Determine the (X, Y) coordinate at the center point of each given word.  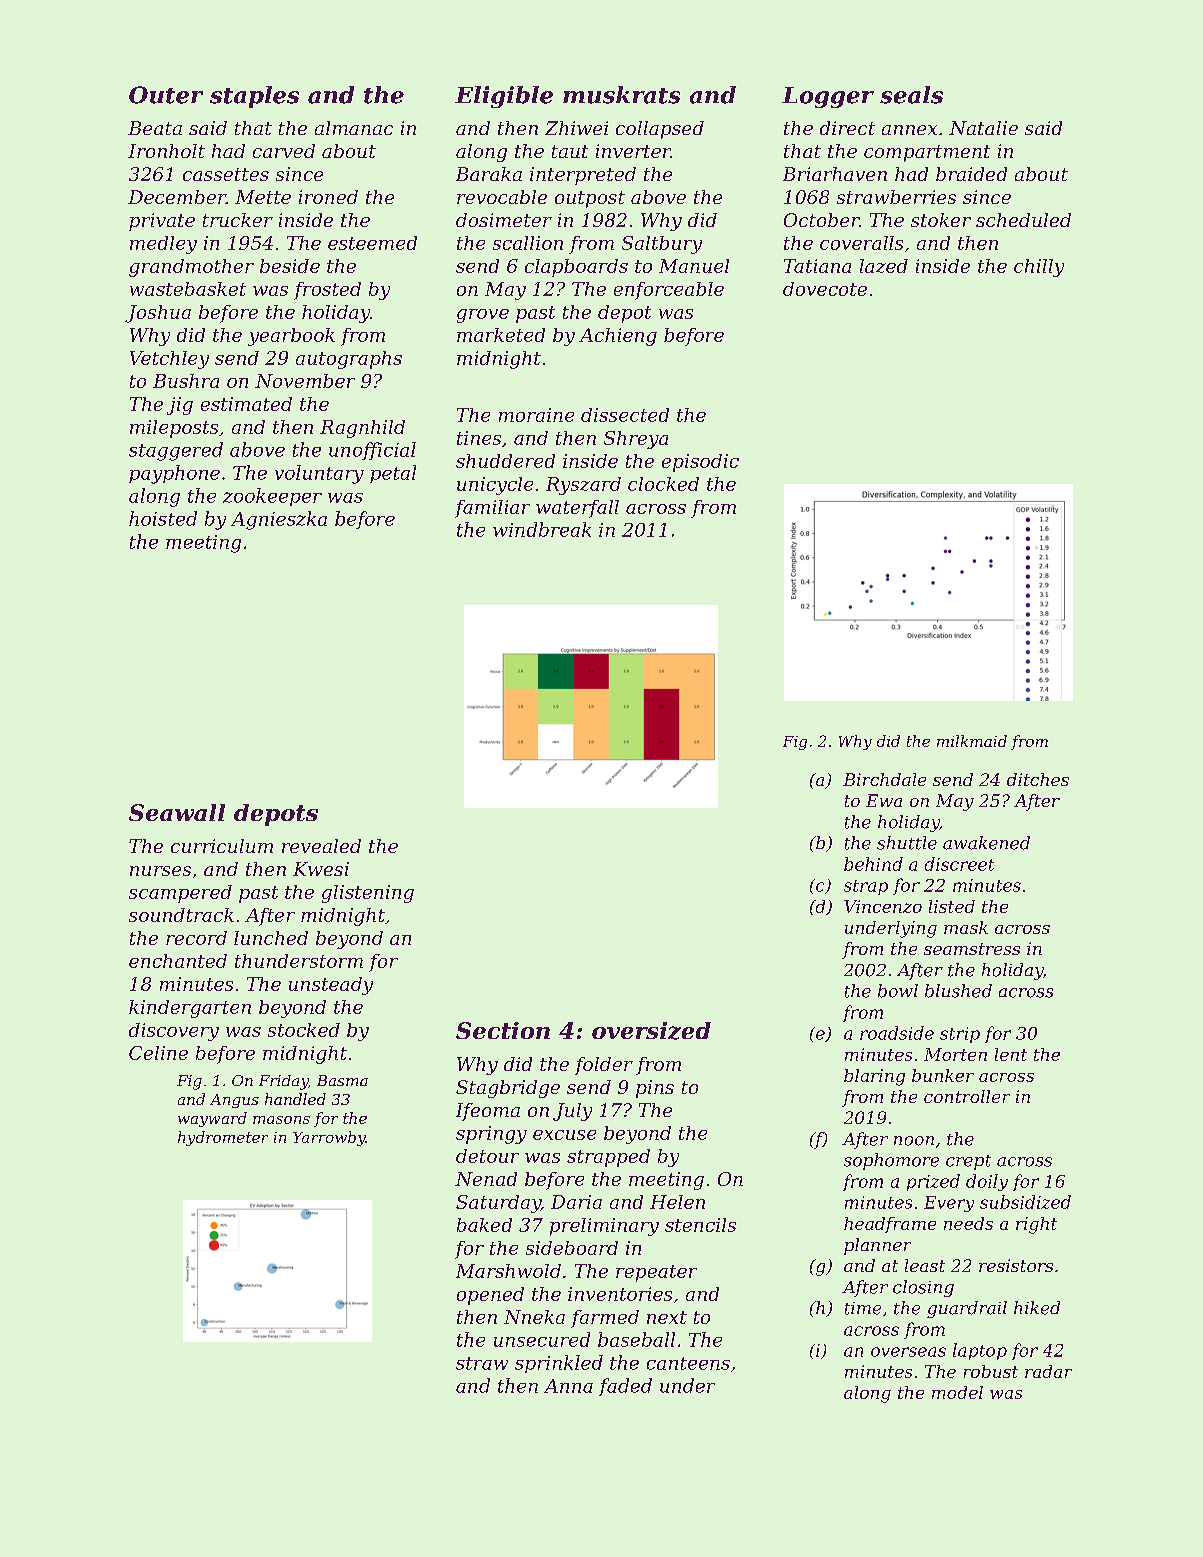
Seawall (177, 812)
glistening (368, 894)
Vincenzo (883, 906)
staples (254, 97)
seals (911, 95)
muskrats (621, 95)
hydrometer (223, 1138)
